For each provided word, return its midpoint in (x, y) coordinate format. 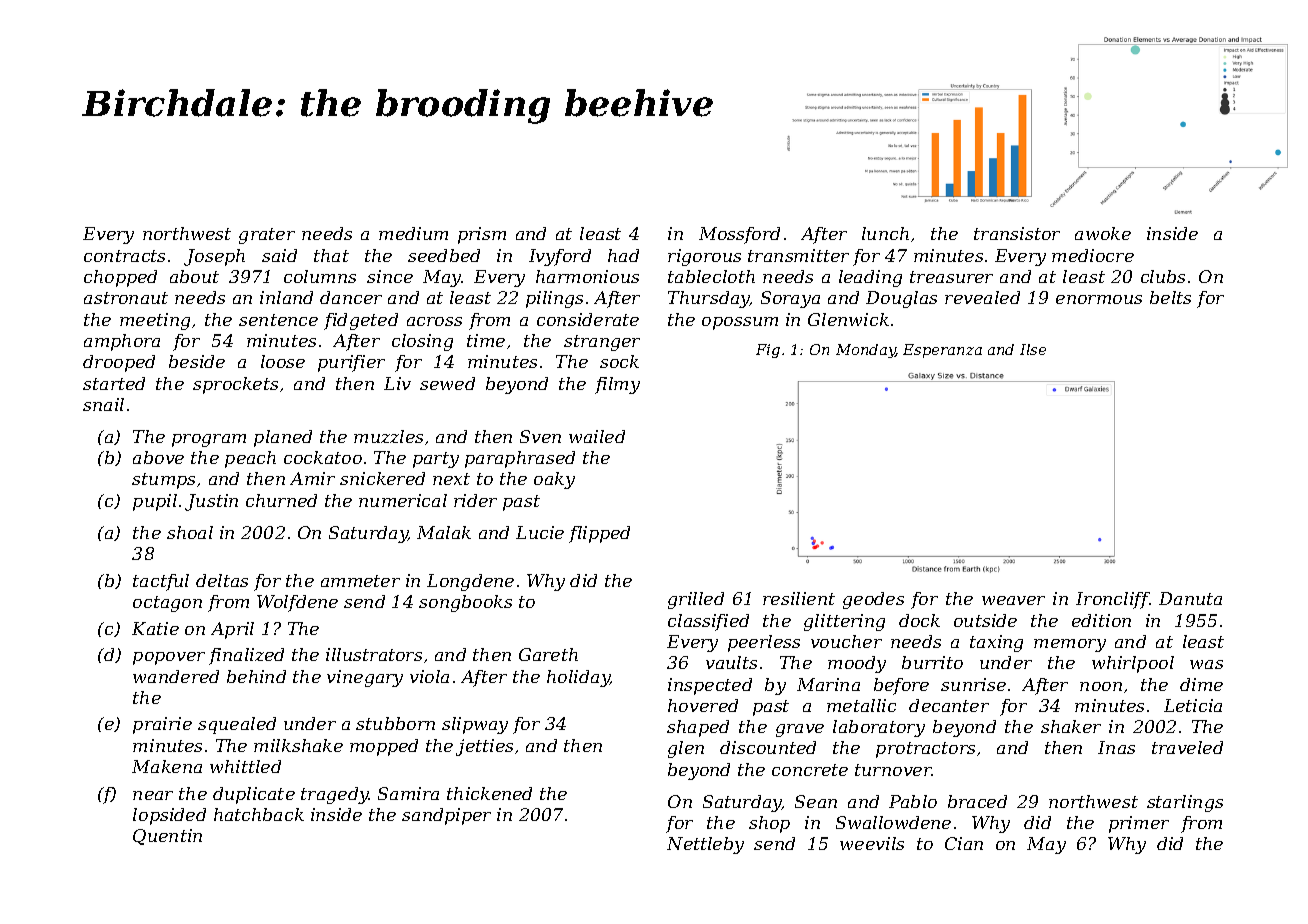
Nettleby (705, 845)
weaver (1013, 600)
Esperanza (942, 351)
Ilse (1033, 349)
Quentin (167, 837)
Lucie (540, 532)
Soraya (790, 299)
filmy (617, 385)
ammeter (360, 581)
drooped (119, 363)
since (390, 276)
